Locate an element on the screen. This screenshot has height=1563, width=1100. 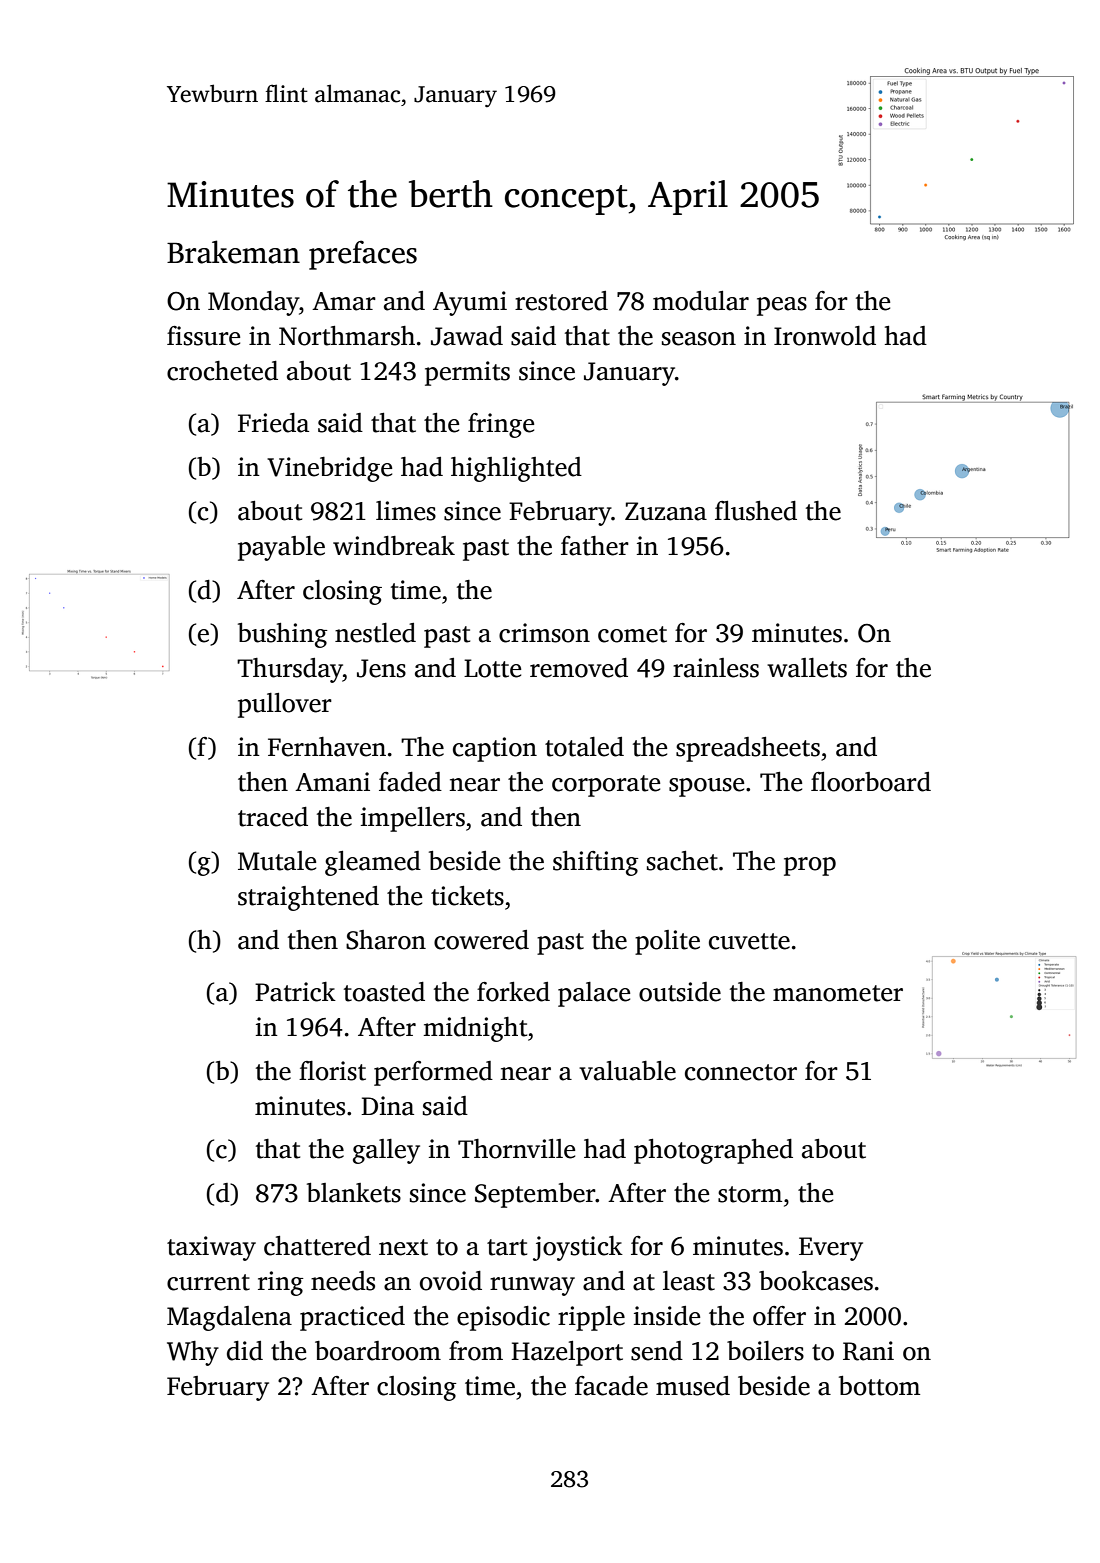
Vinebridge is located at coordinates (329, 469).
